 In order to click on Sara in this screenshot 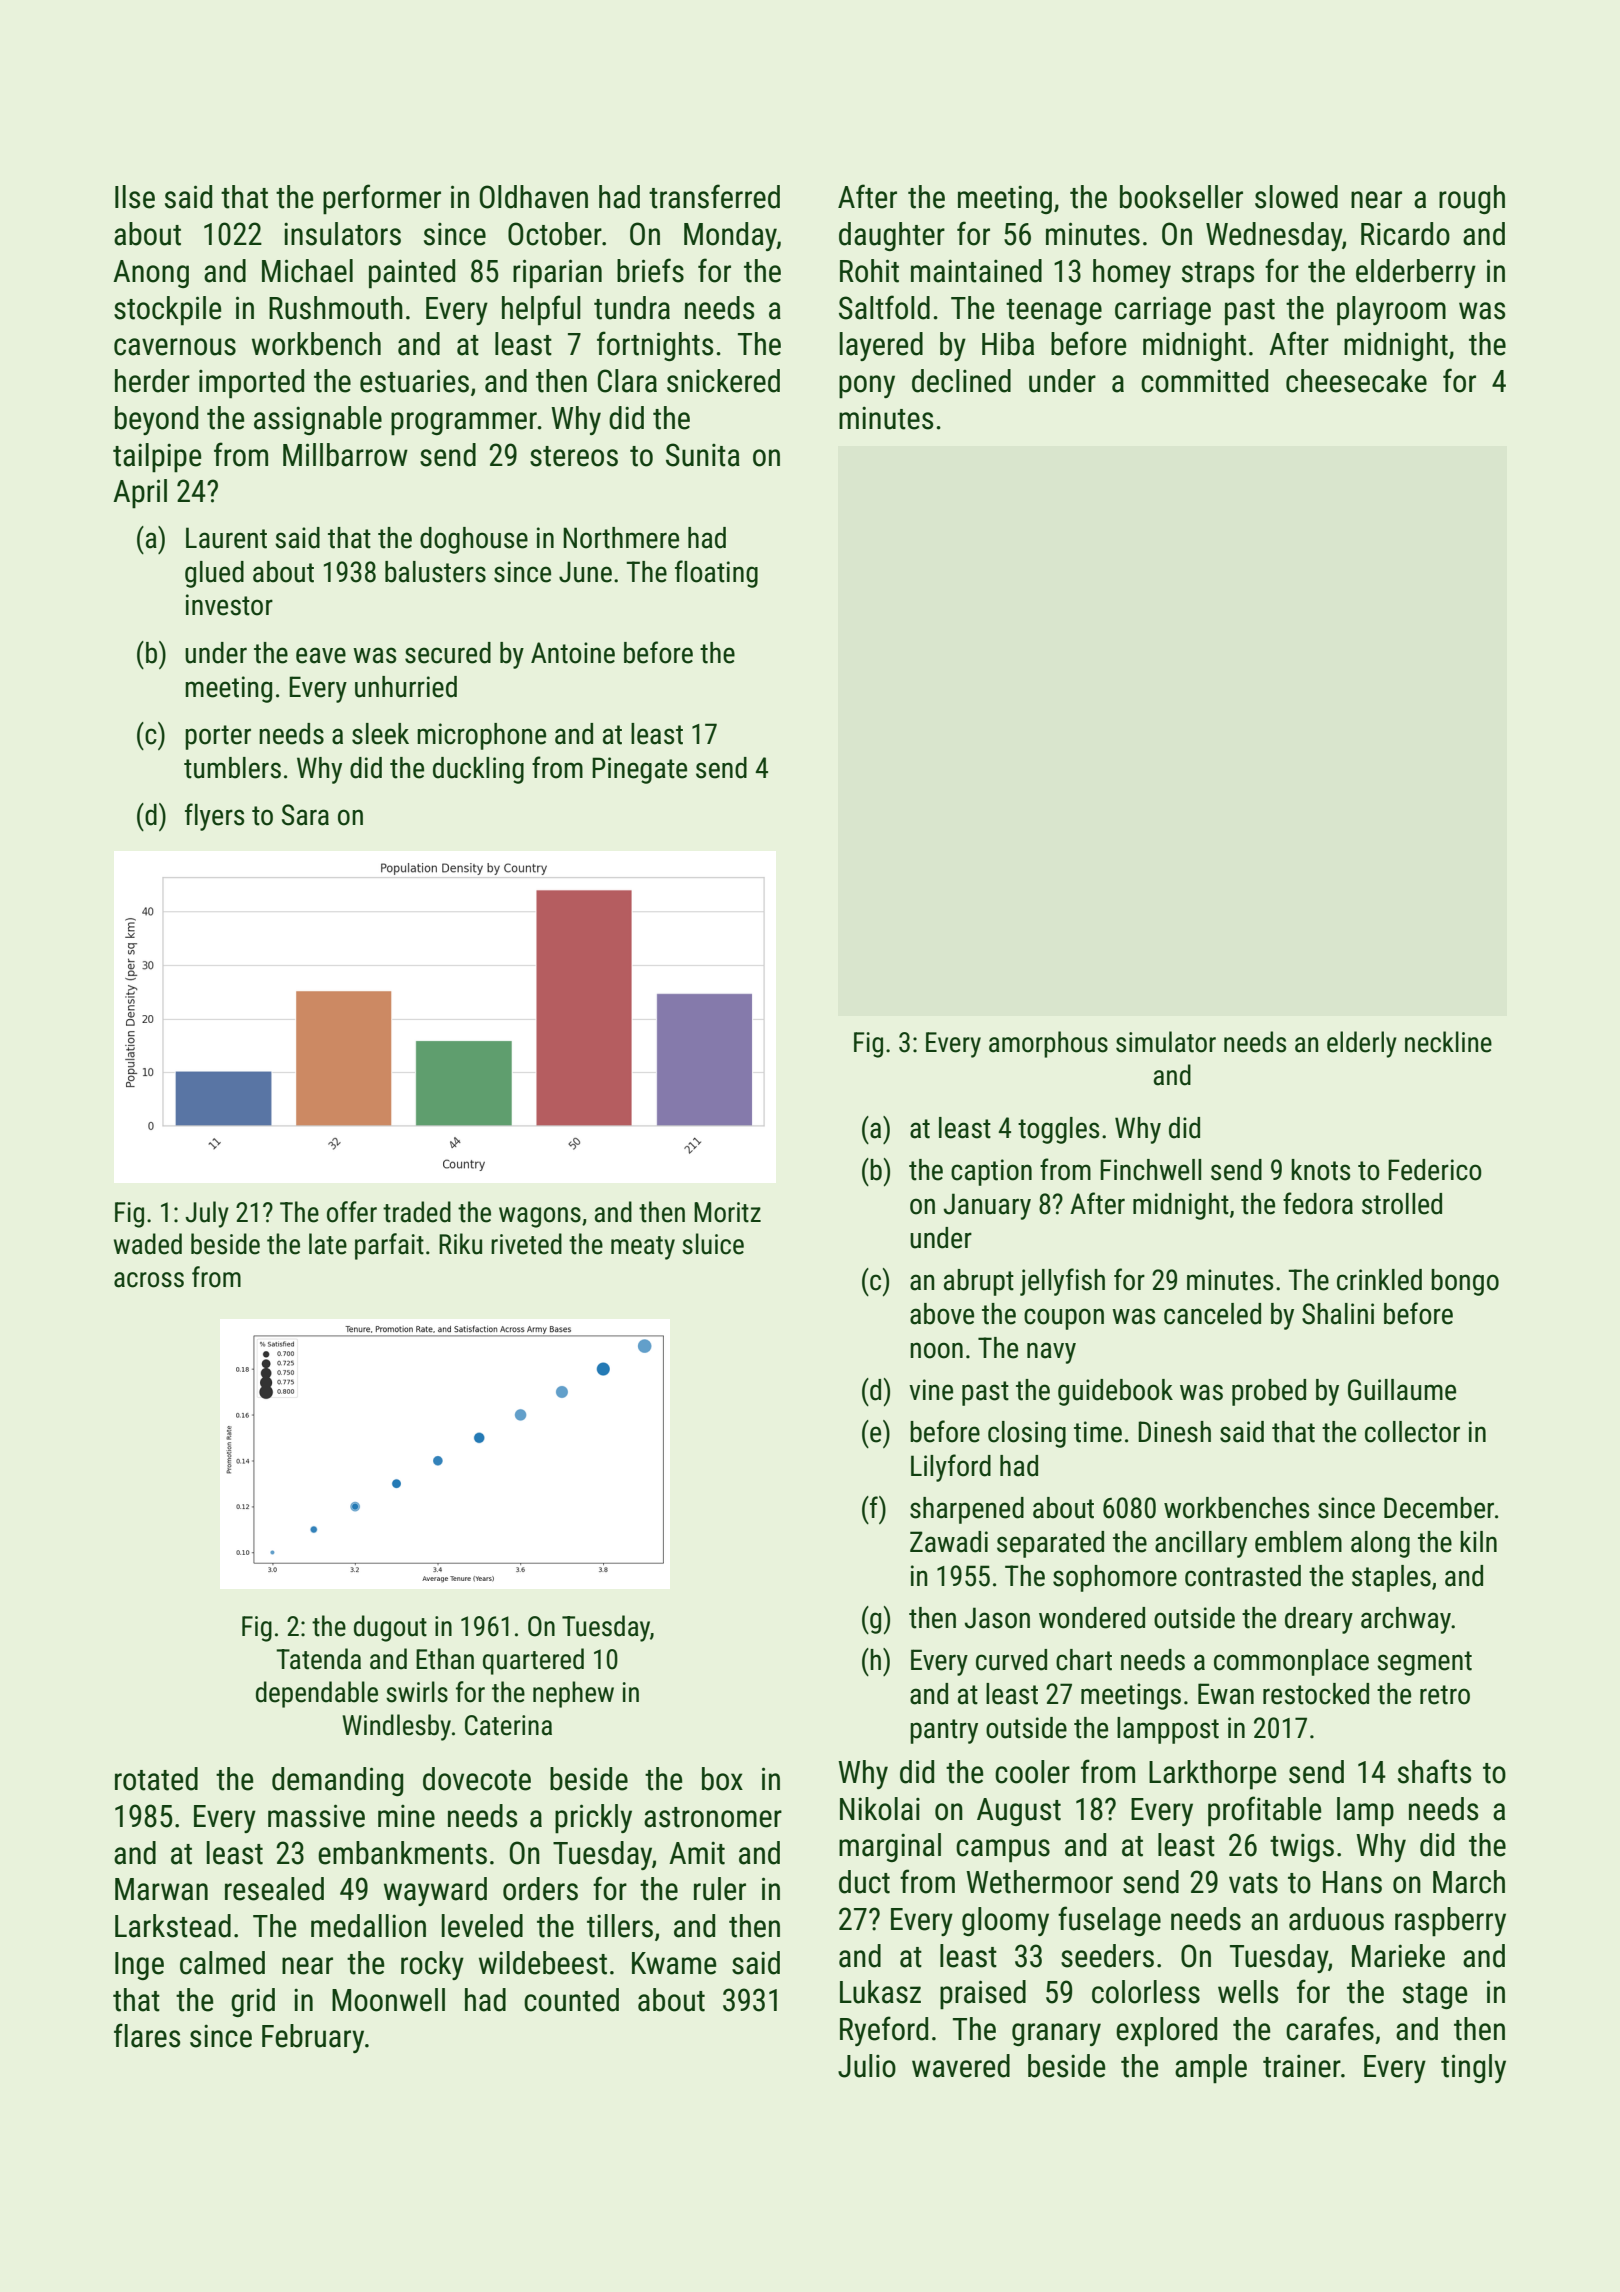, I will do `click(305, 815)`.
